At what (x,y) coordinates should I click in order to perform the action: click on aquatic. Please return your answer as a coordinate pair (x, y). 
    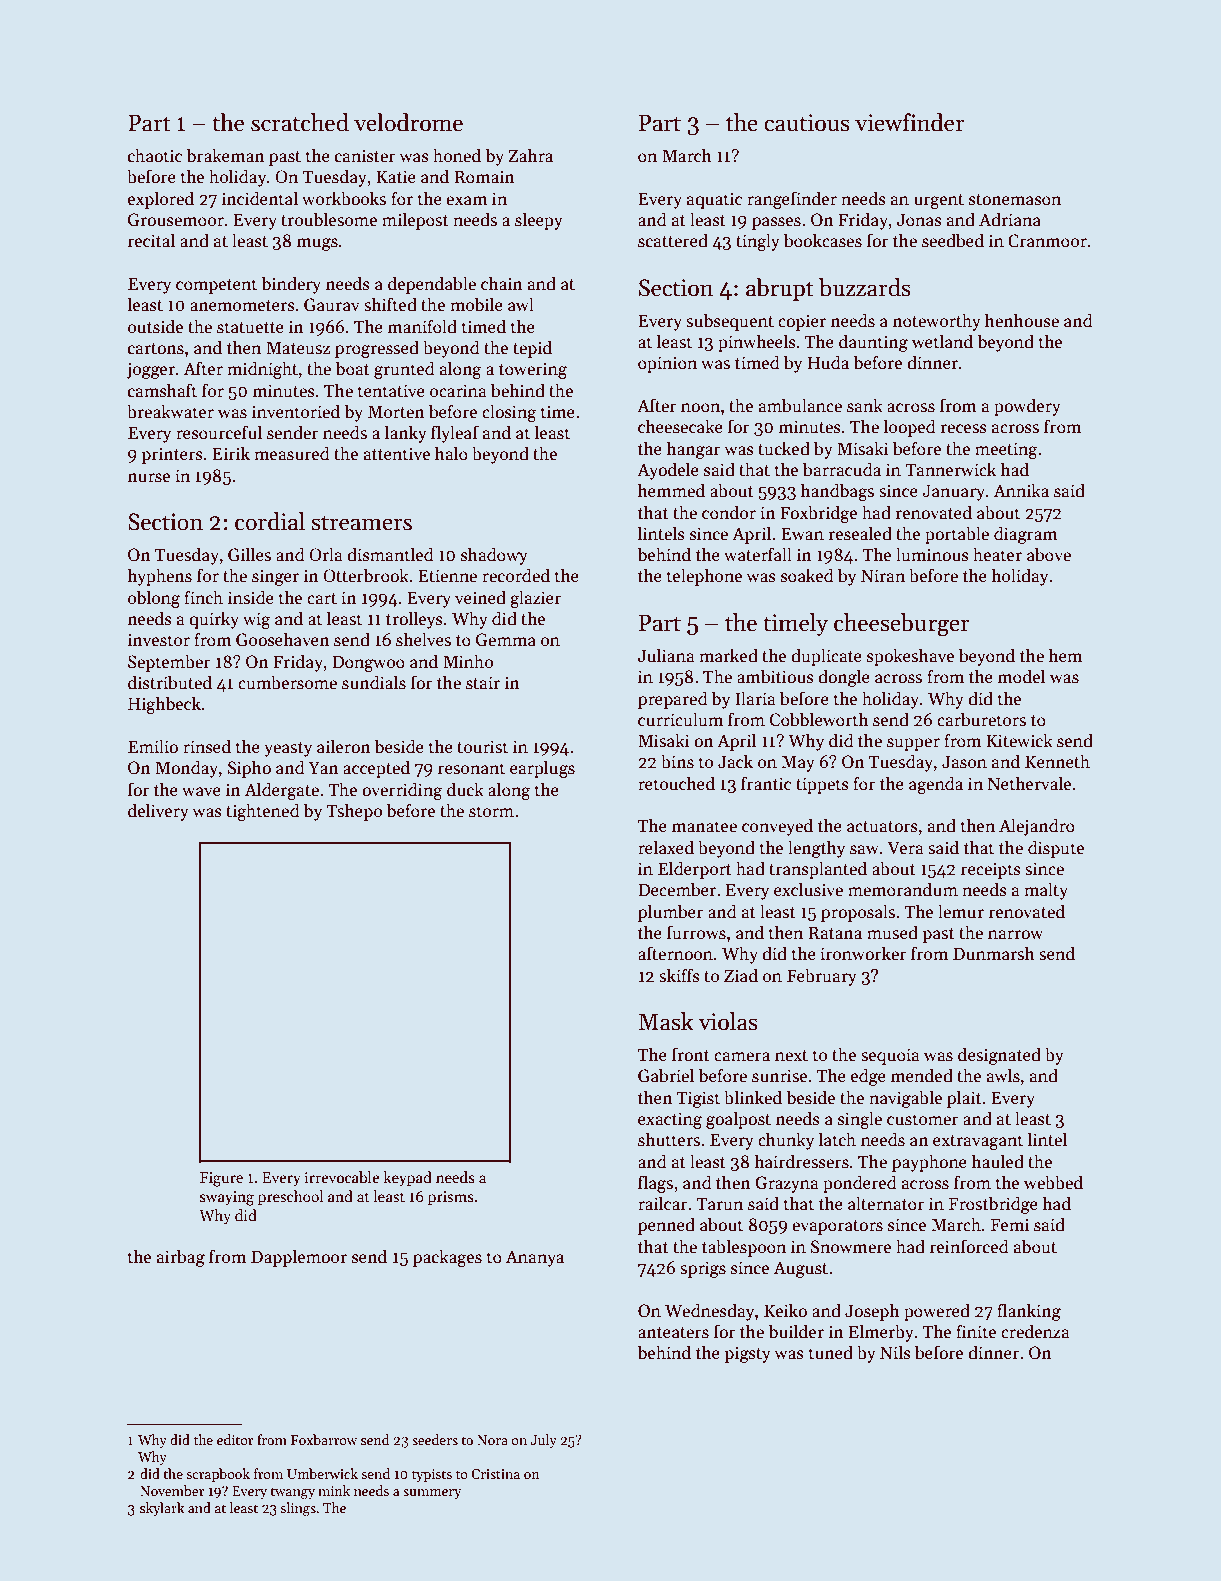
    Looking at the image, I should click on (714, 200).
